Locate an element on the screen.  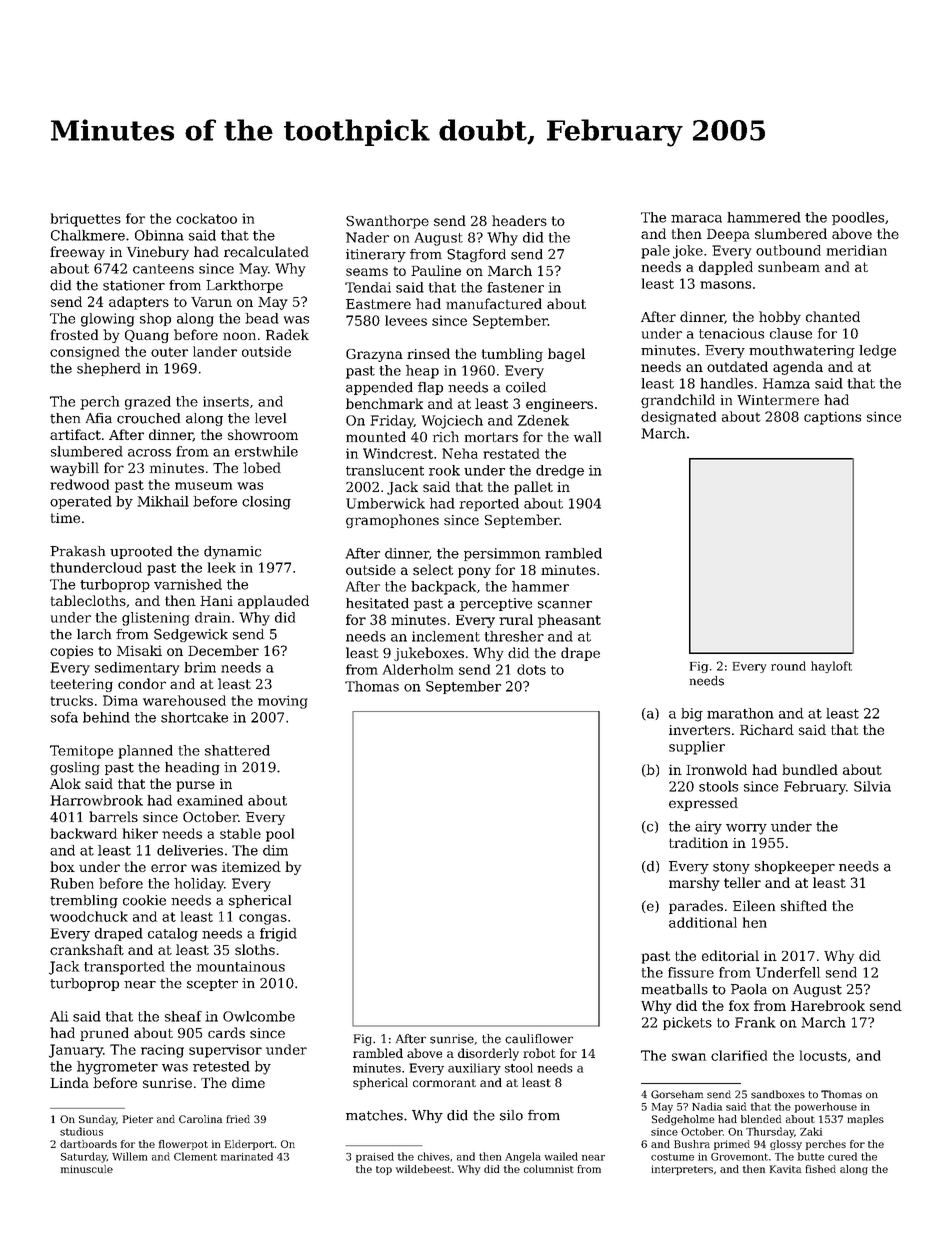
hayloft is located at coordinates (831, 667).
